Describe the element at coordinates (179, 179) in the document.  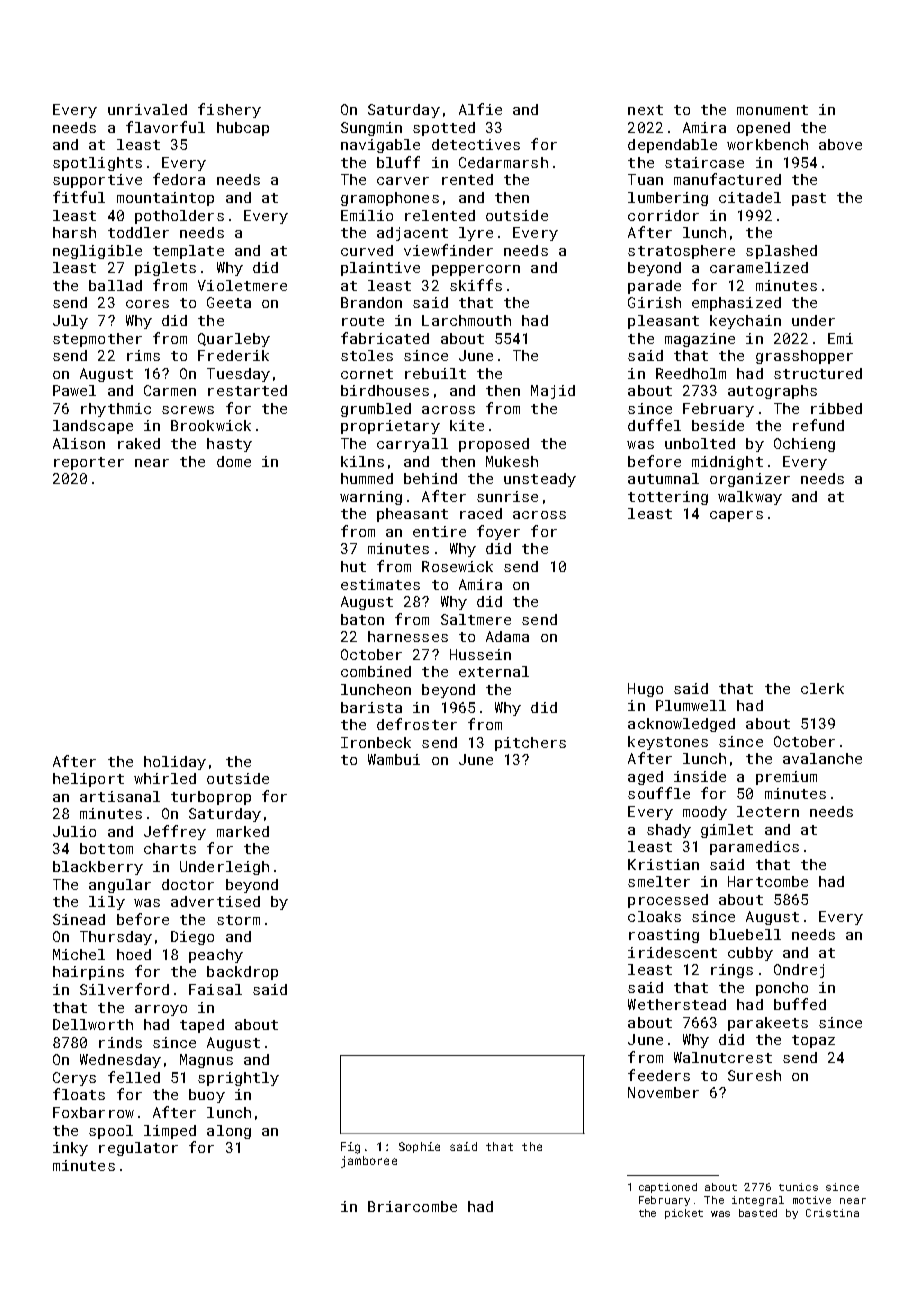
I see `fedora` at that location.
